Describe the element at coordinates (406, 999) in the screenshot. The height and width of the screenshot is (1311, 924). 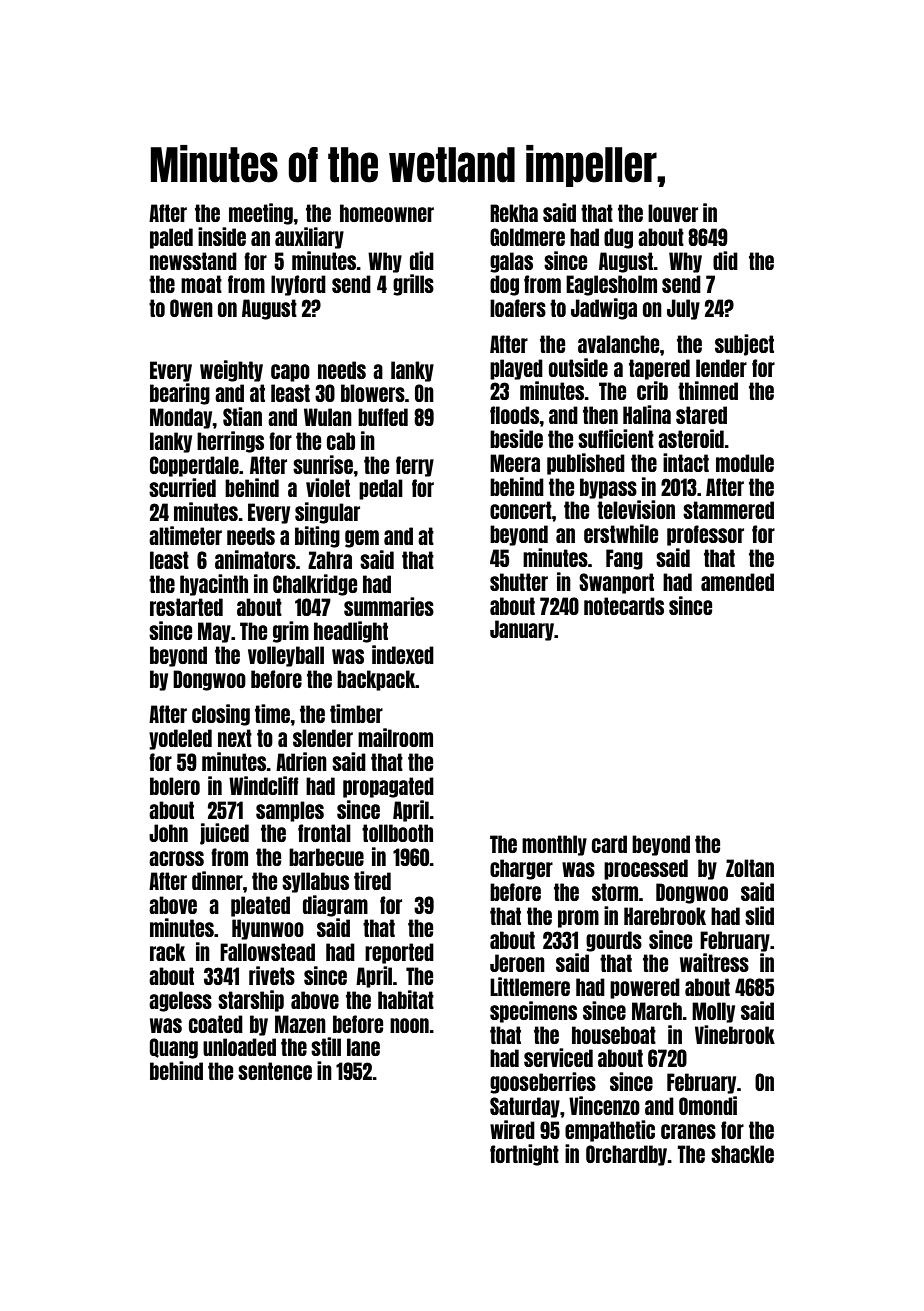
I see `habitat` at that location.
